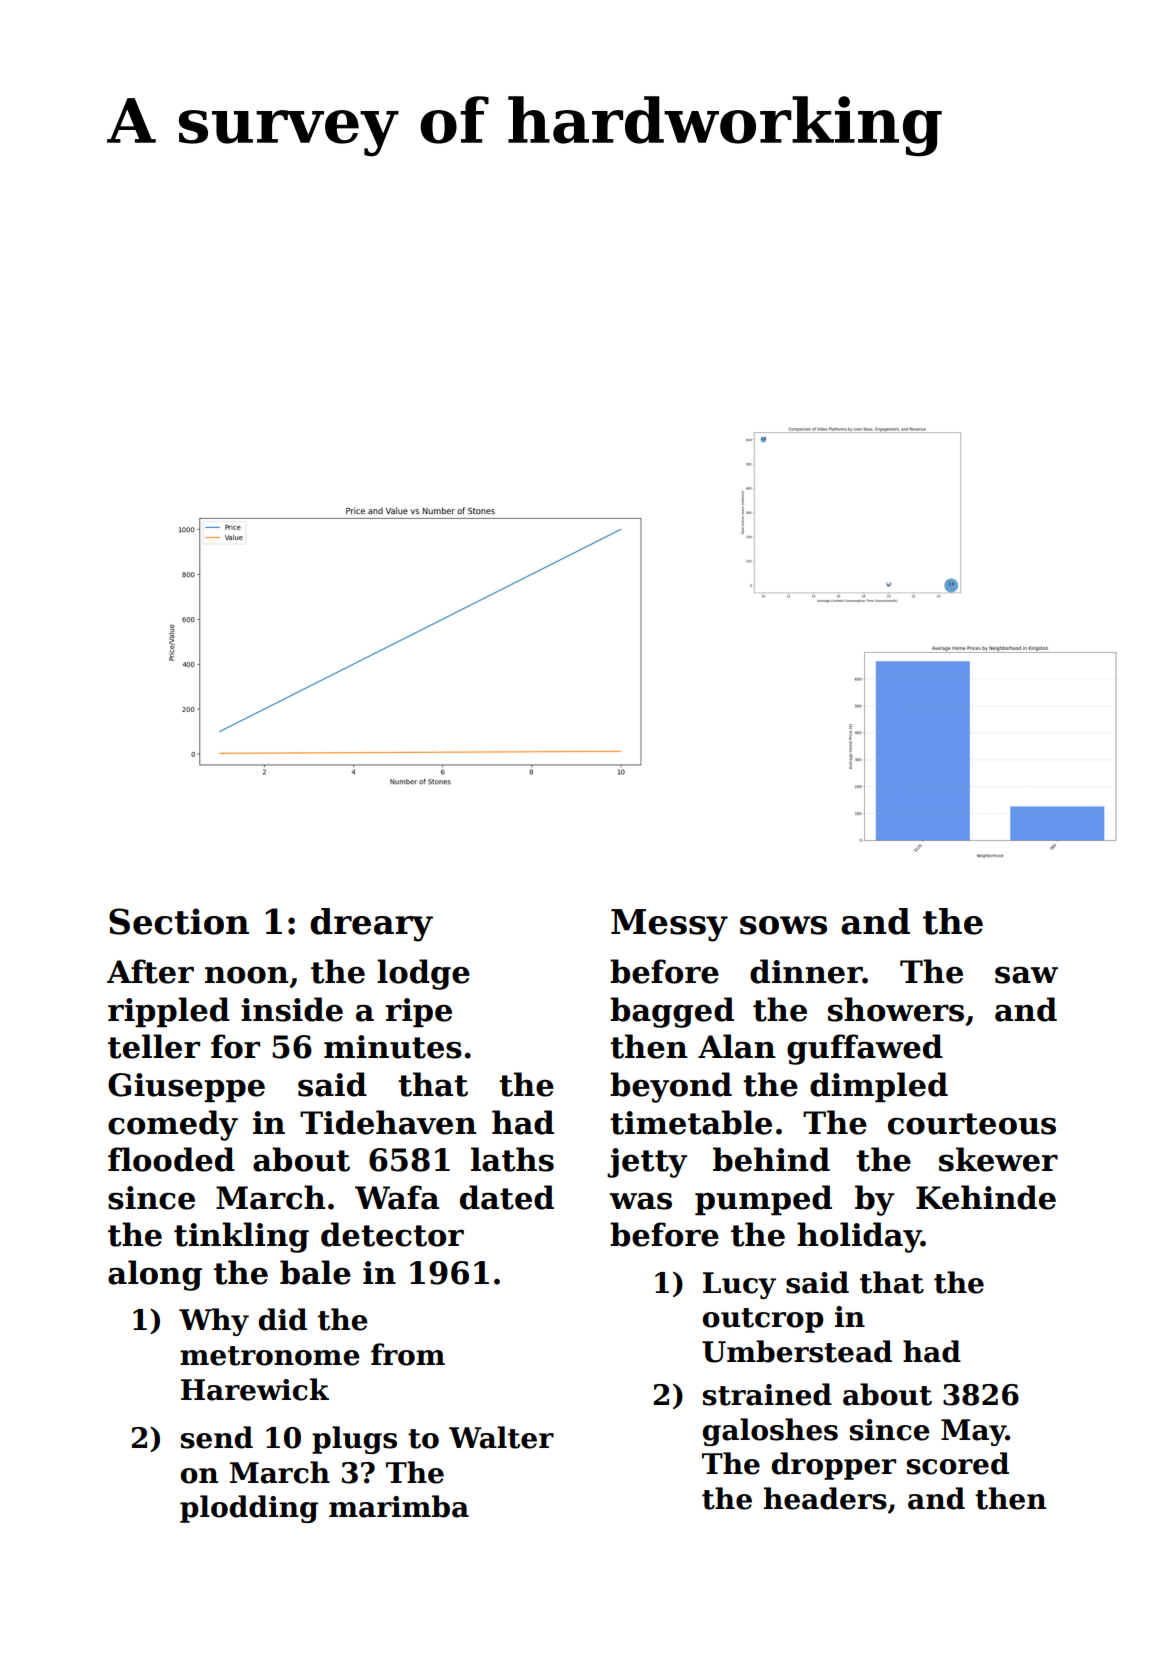 The width and height of the screenshot is (1165, 1654). What do you see at coordinates (399, 1506) in the screenshot?
I see `marimba` at bounding box center [399, 1506].
